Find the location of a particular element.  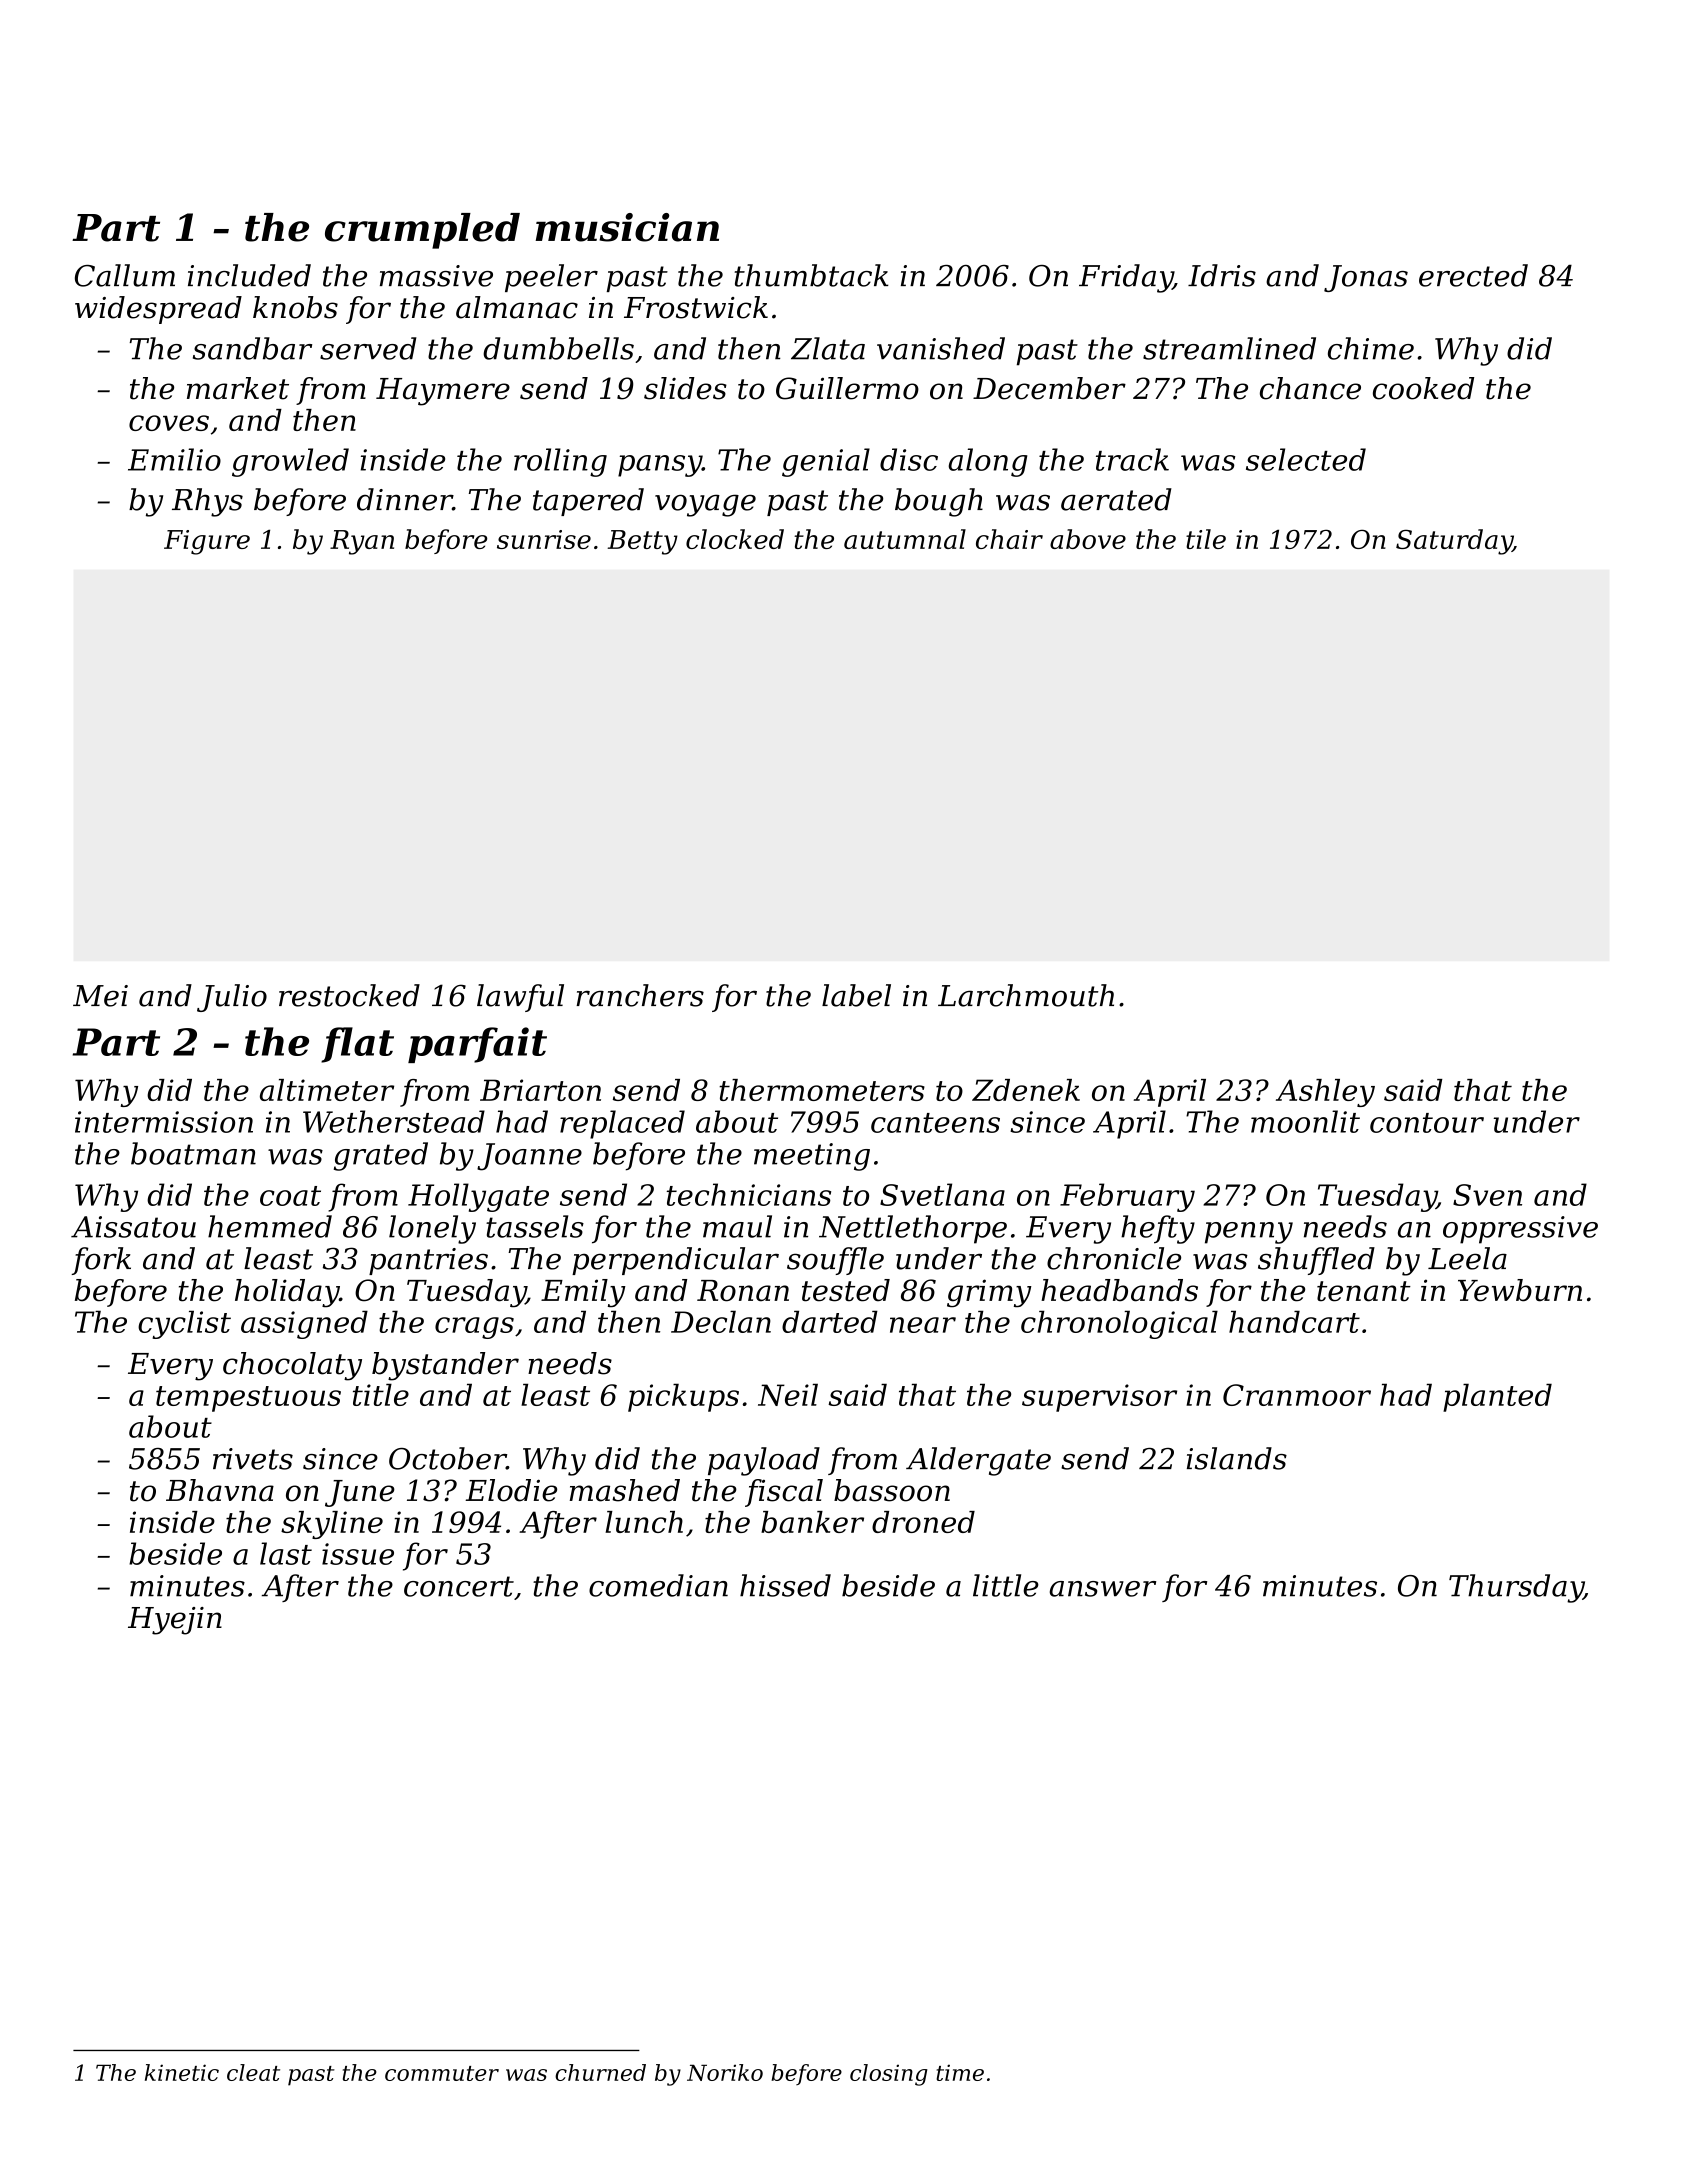

Friday is located at coordinates (1126, 278).
